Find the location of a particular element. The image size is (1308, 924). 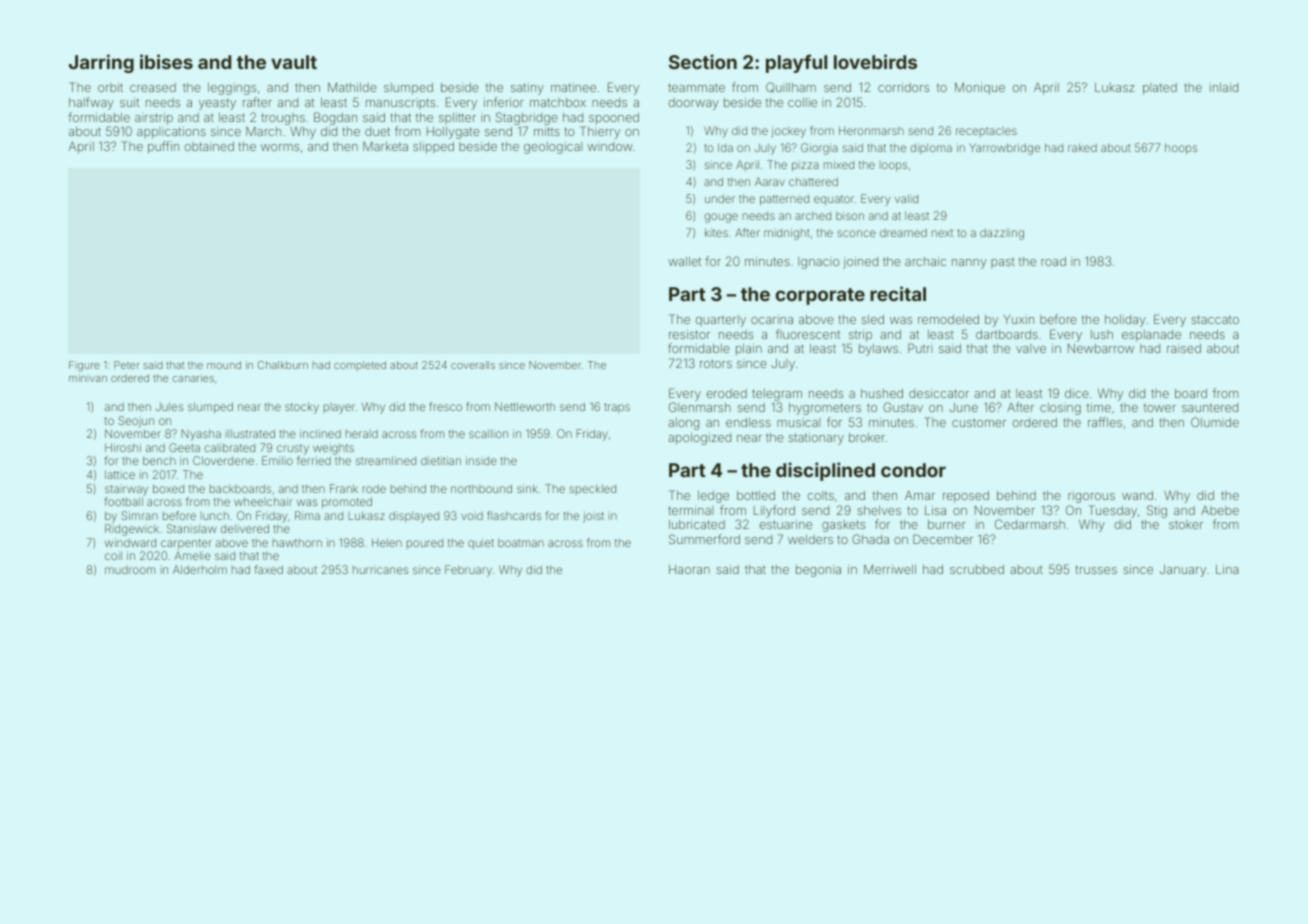

matinee is located at coordinates (573, 87).
